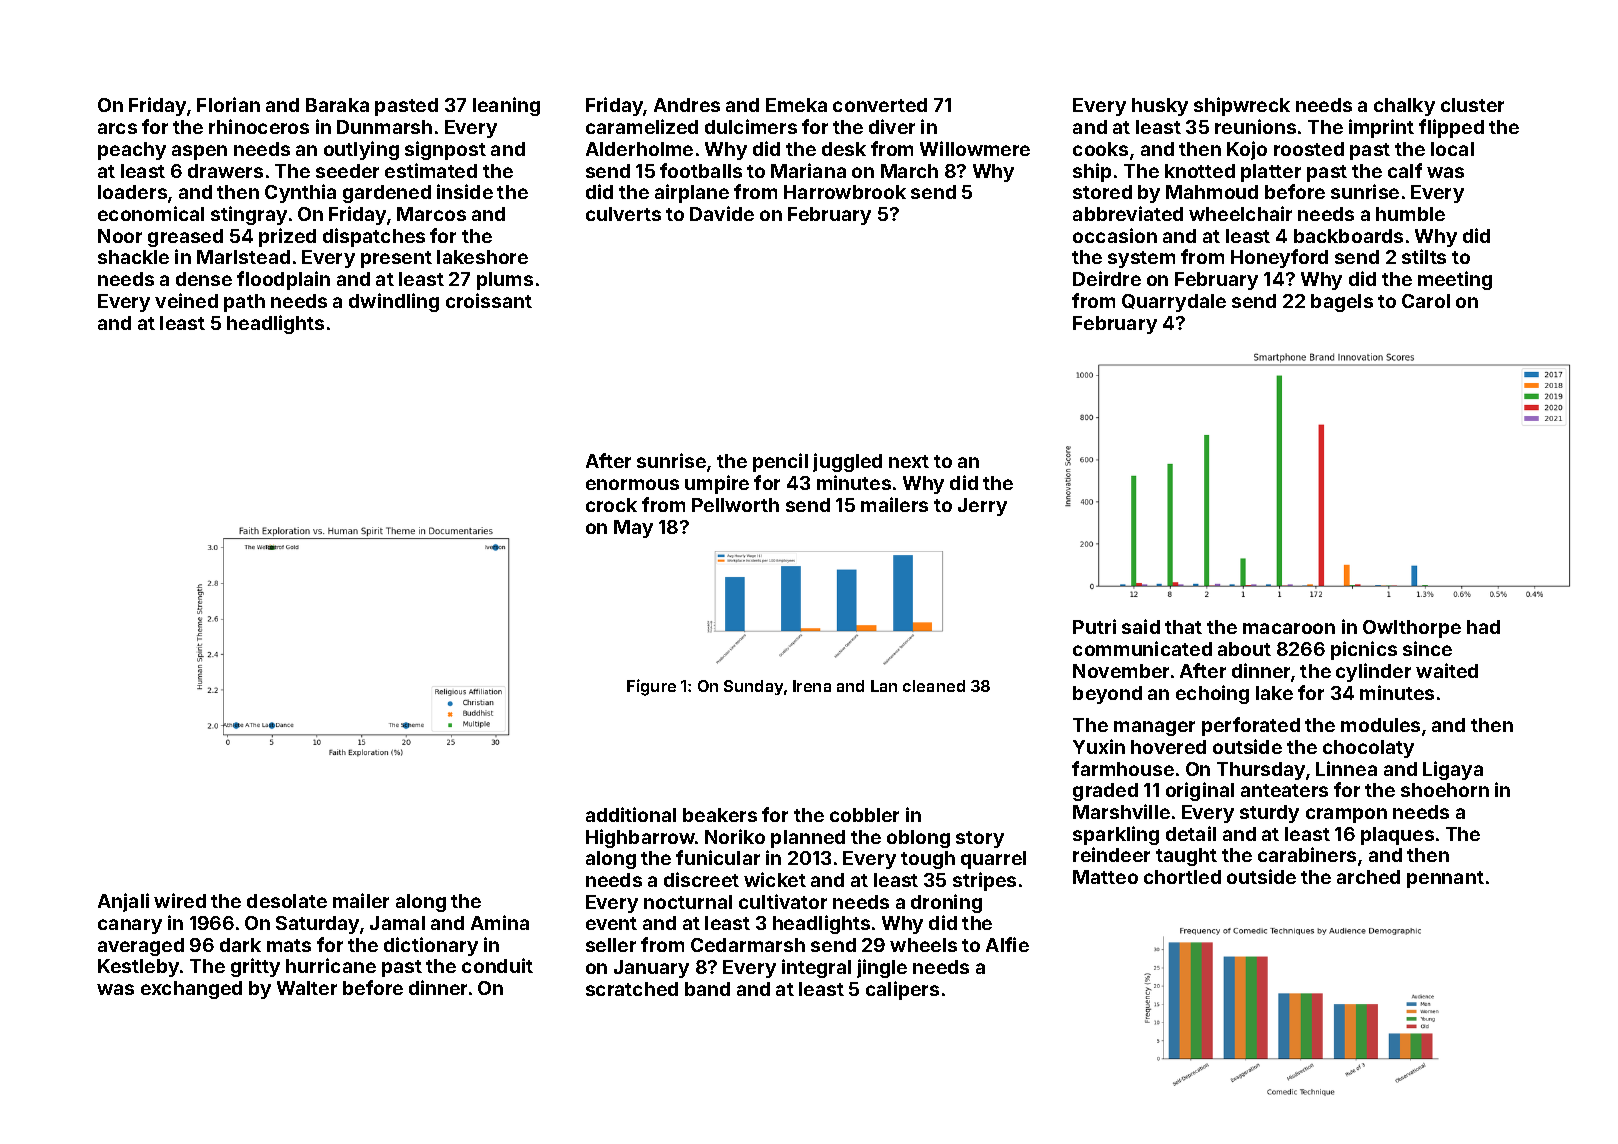  What do you see at coordinates (1094, 626) in the image?
I see `Putri` at bounding box center [1094, 626].
